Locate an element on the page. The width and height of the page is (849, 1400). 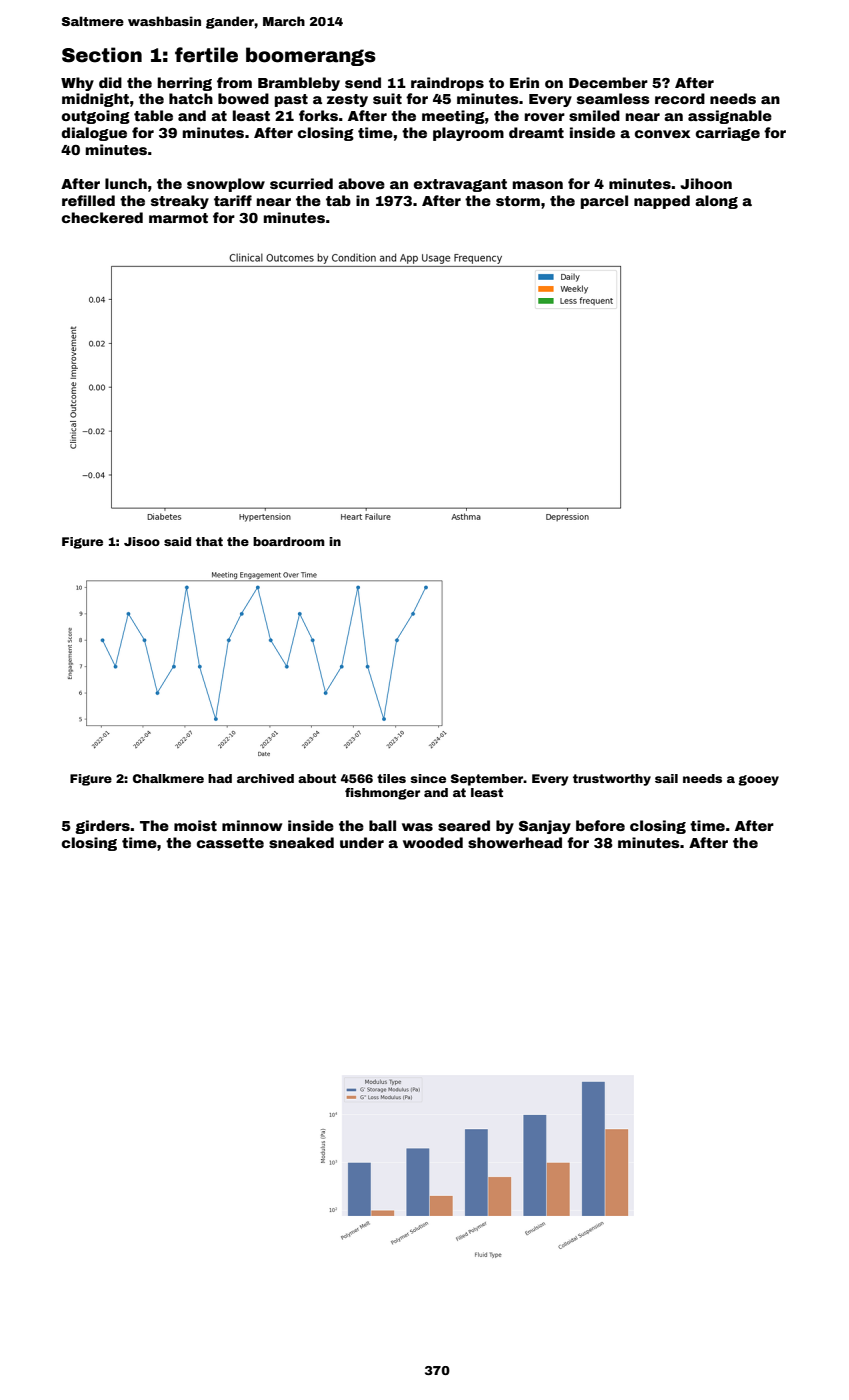
assignable is located at coordinates (730, 117).
